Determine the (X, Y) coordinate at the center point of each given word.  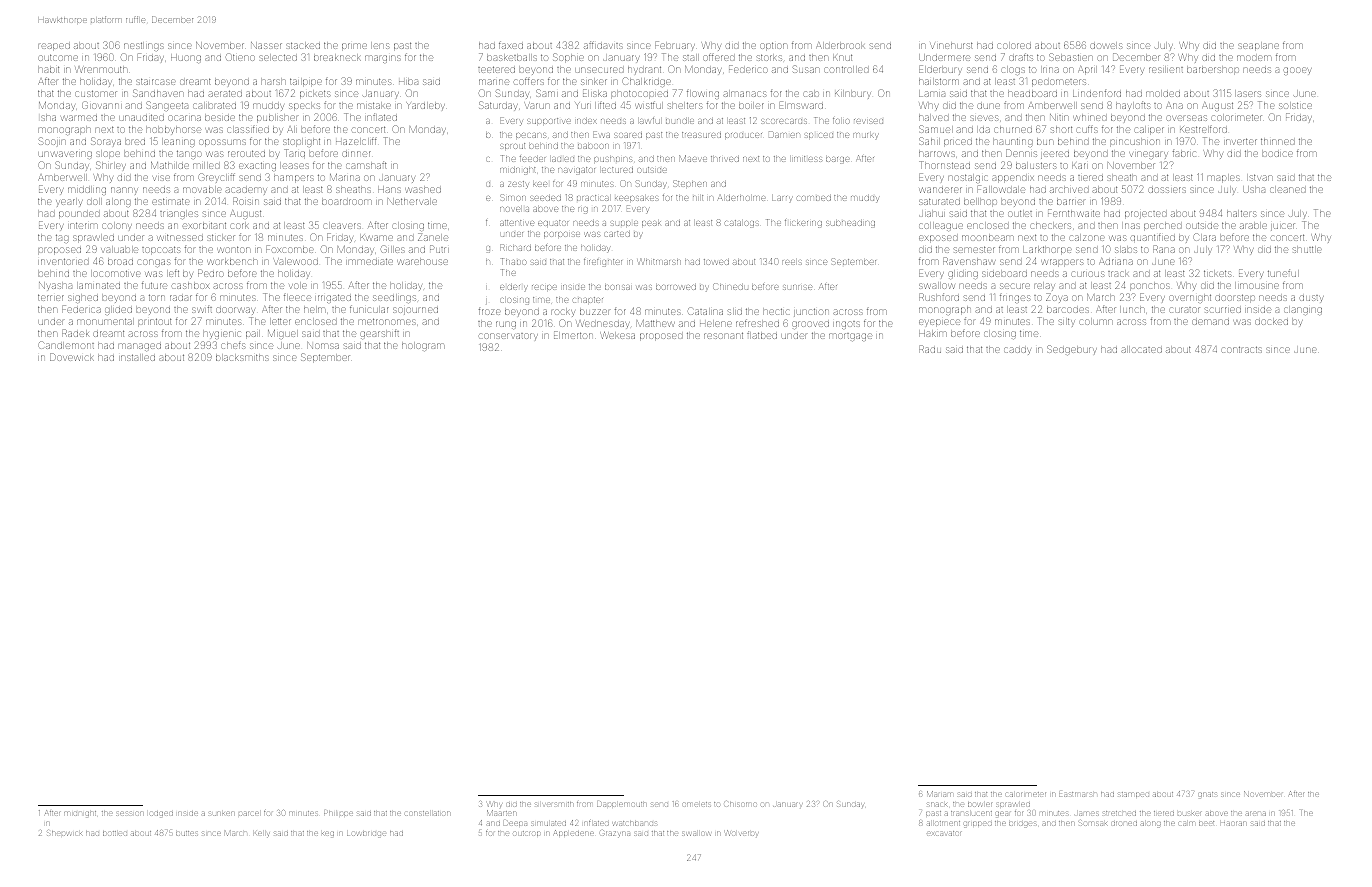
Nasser (266, 45)
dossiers (1167, 190)
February (675, 45)
